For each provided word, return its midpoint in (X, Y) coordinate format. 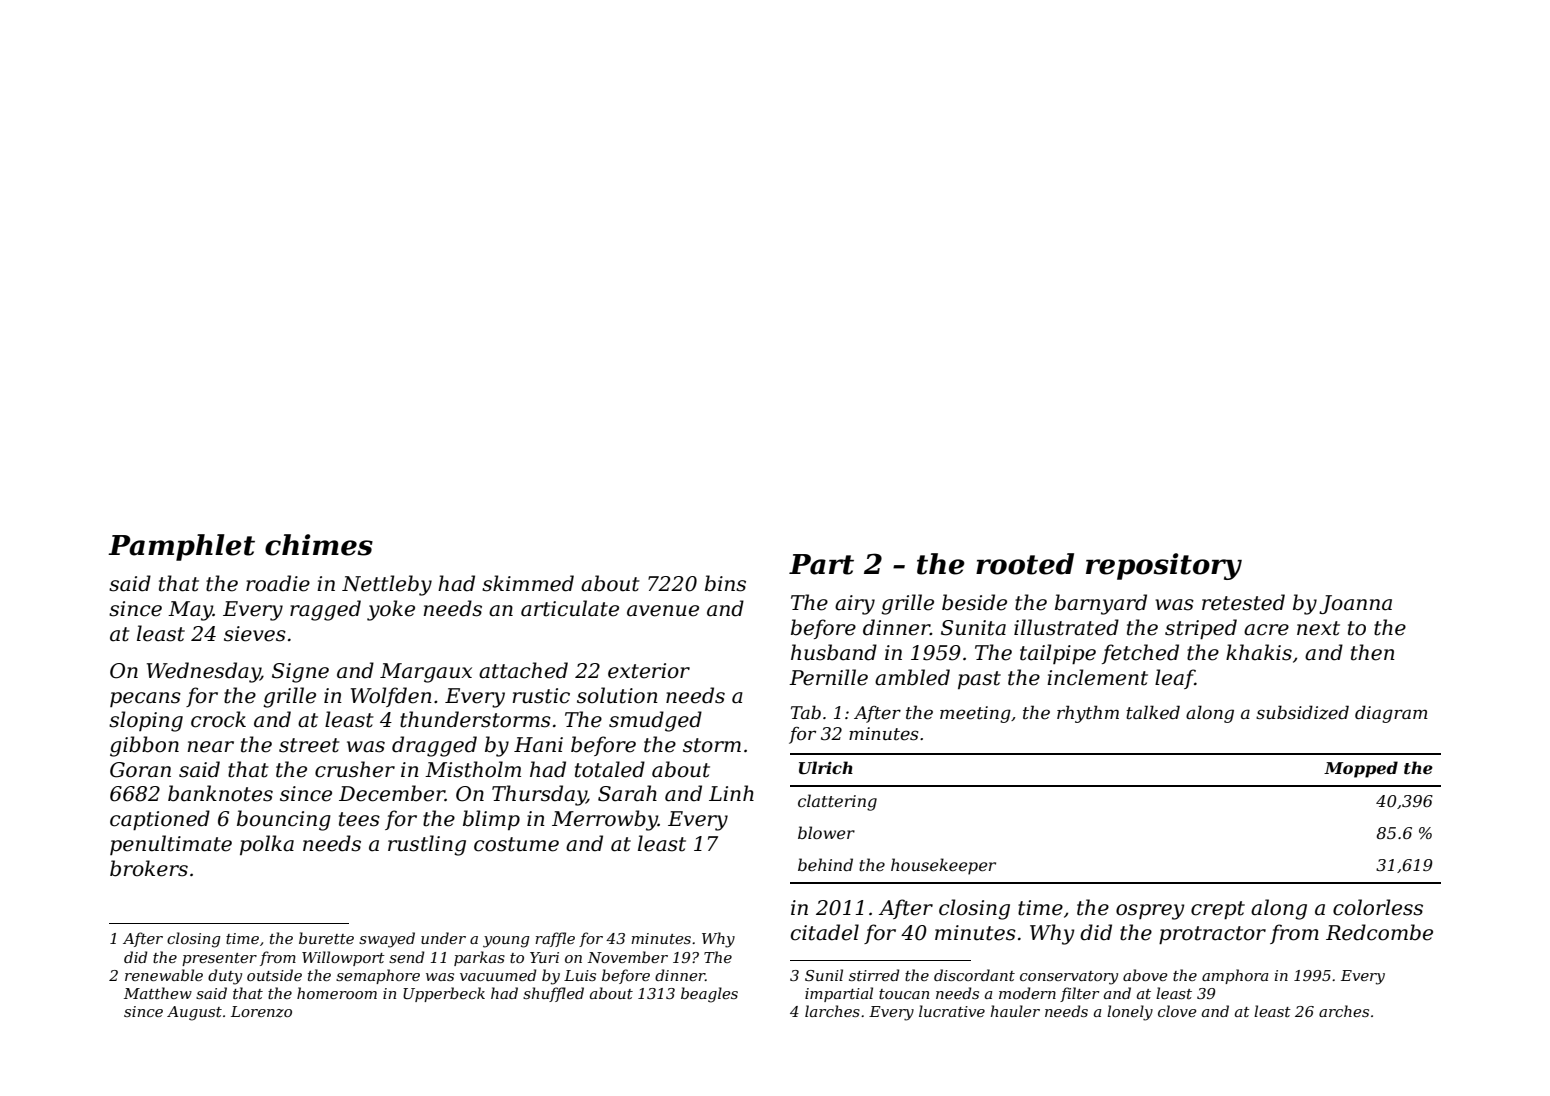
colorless (1378, 907)
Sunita (973, 628)
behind (825, 864)
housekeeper (943, 866)
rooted (1025, 564)
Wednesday (203, 672)
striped (1201, 629)
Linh (731, 793)
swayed (387, 940)
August (194, 1013)
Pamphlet (181, 547)
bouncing (284, 820)
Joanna (1355, 604)
